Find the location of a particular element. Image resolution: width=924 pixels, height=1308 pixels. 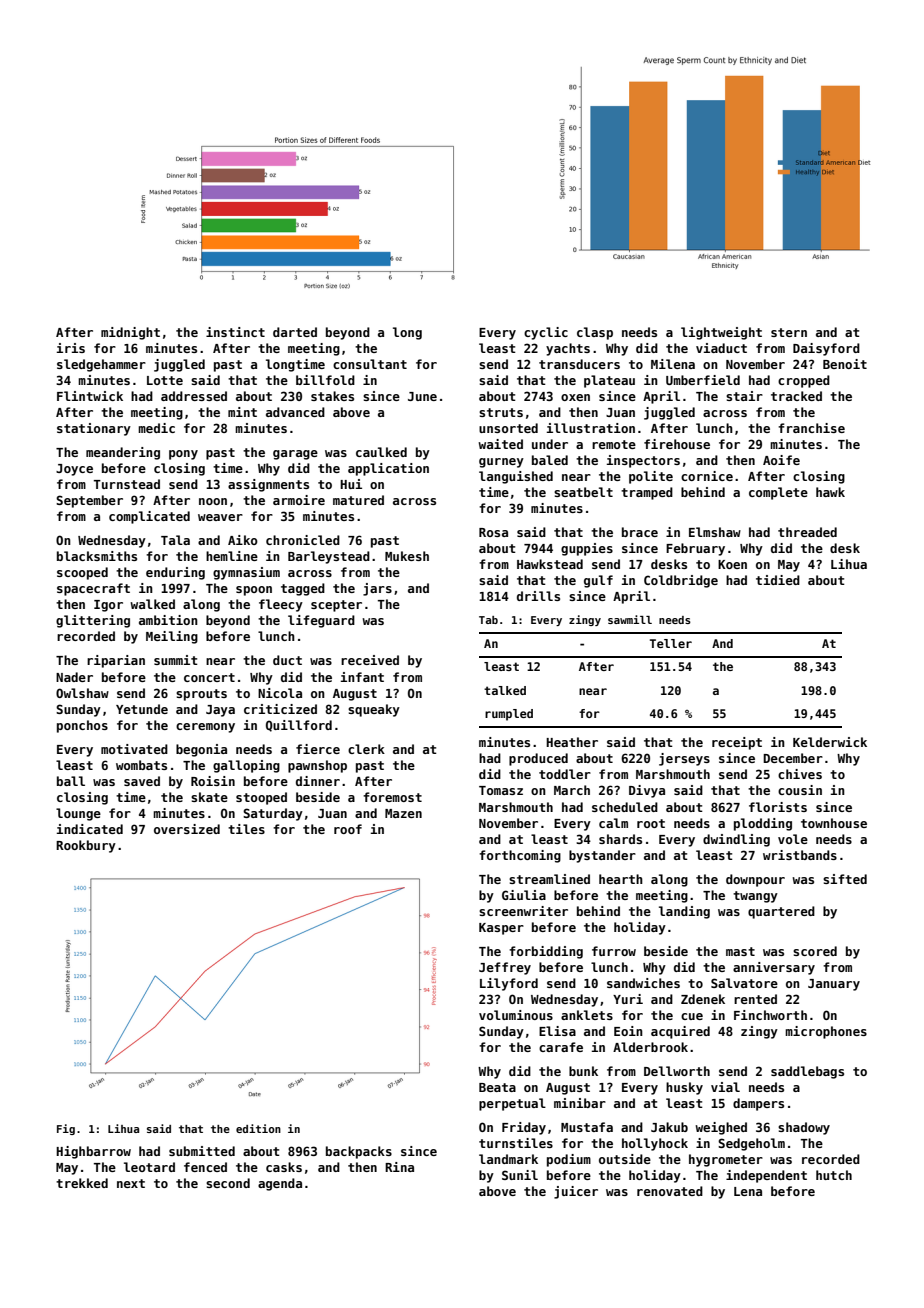

consultant is located at coordinates (370, 364).
